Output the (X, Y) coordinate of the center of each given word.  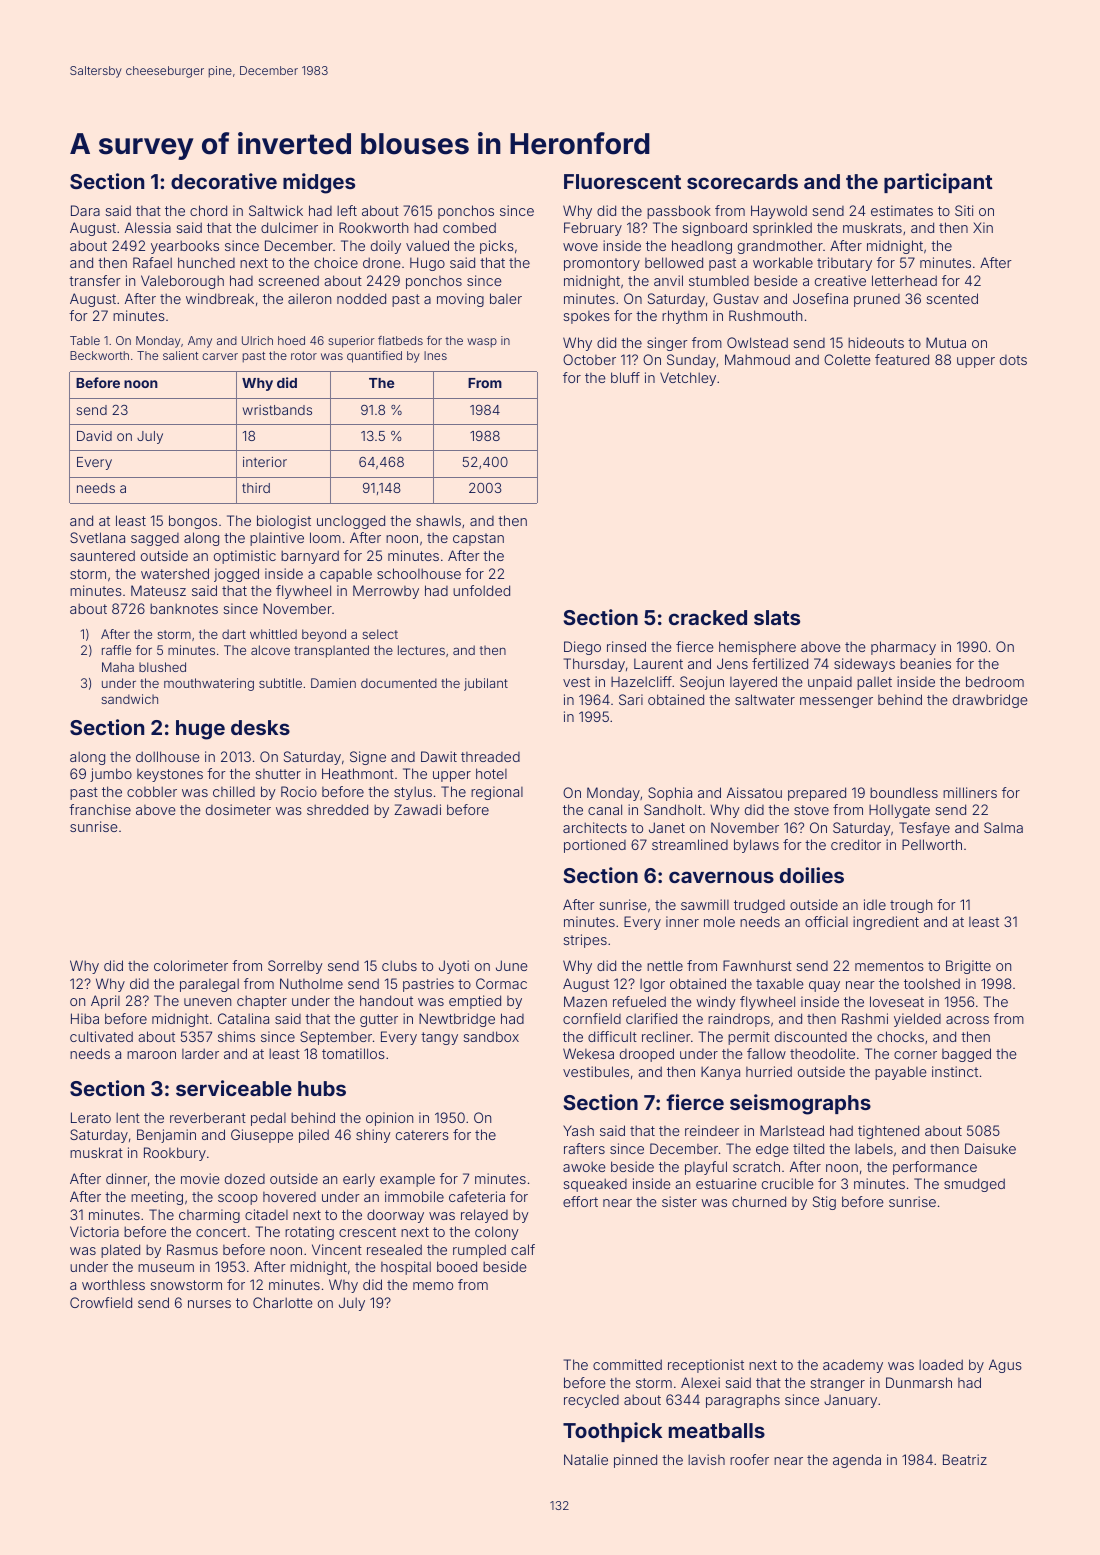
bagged (966, 1055)
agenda (857, 1461)
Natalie (586, 1459)
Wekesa (588, 1053)
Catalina (243, 1018)
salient (180, 355)
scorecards (742, 181)
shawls (438, 520)
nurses (209, 1304)
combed (469, 227)
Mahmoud (757, 359)
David (94, 436)
